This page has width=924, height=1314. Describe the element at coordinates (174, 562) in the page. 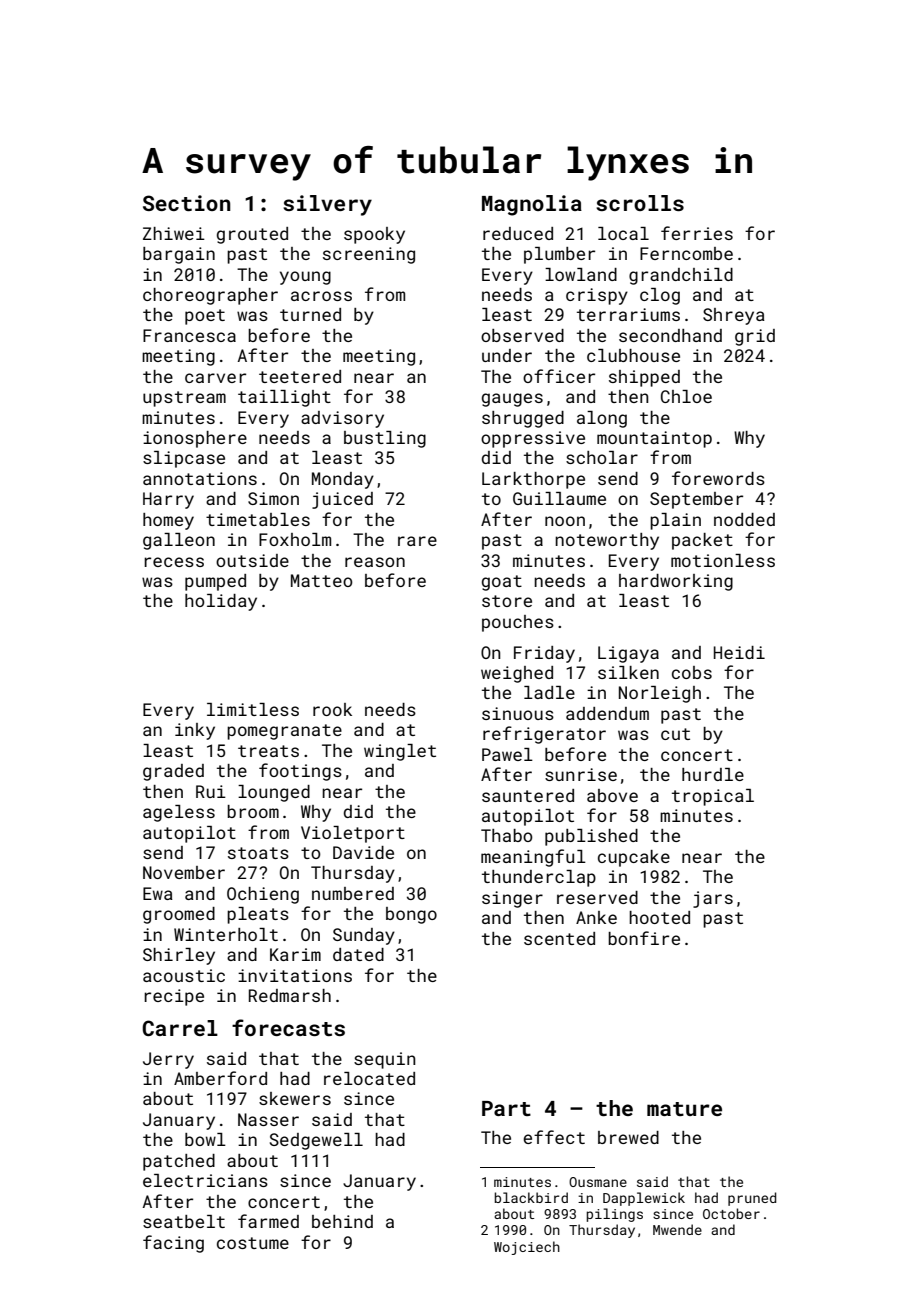

I see `recess` at that location.
